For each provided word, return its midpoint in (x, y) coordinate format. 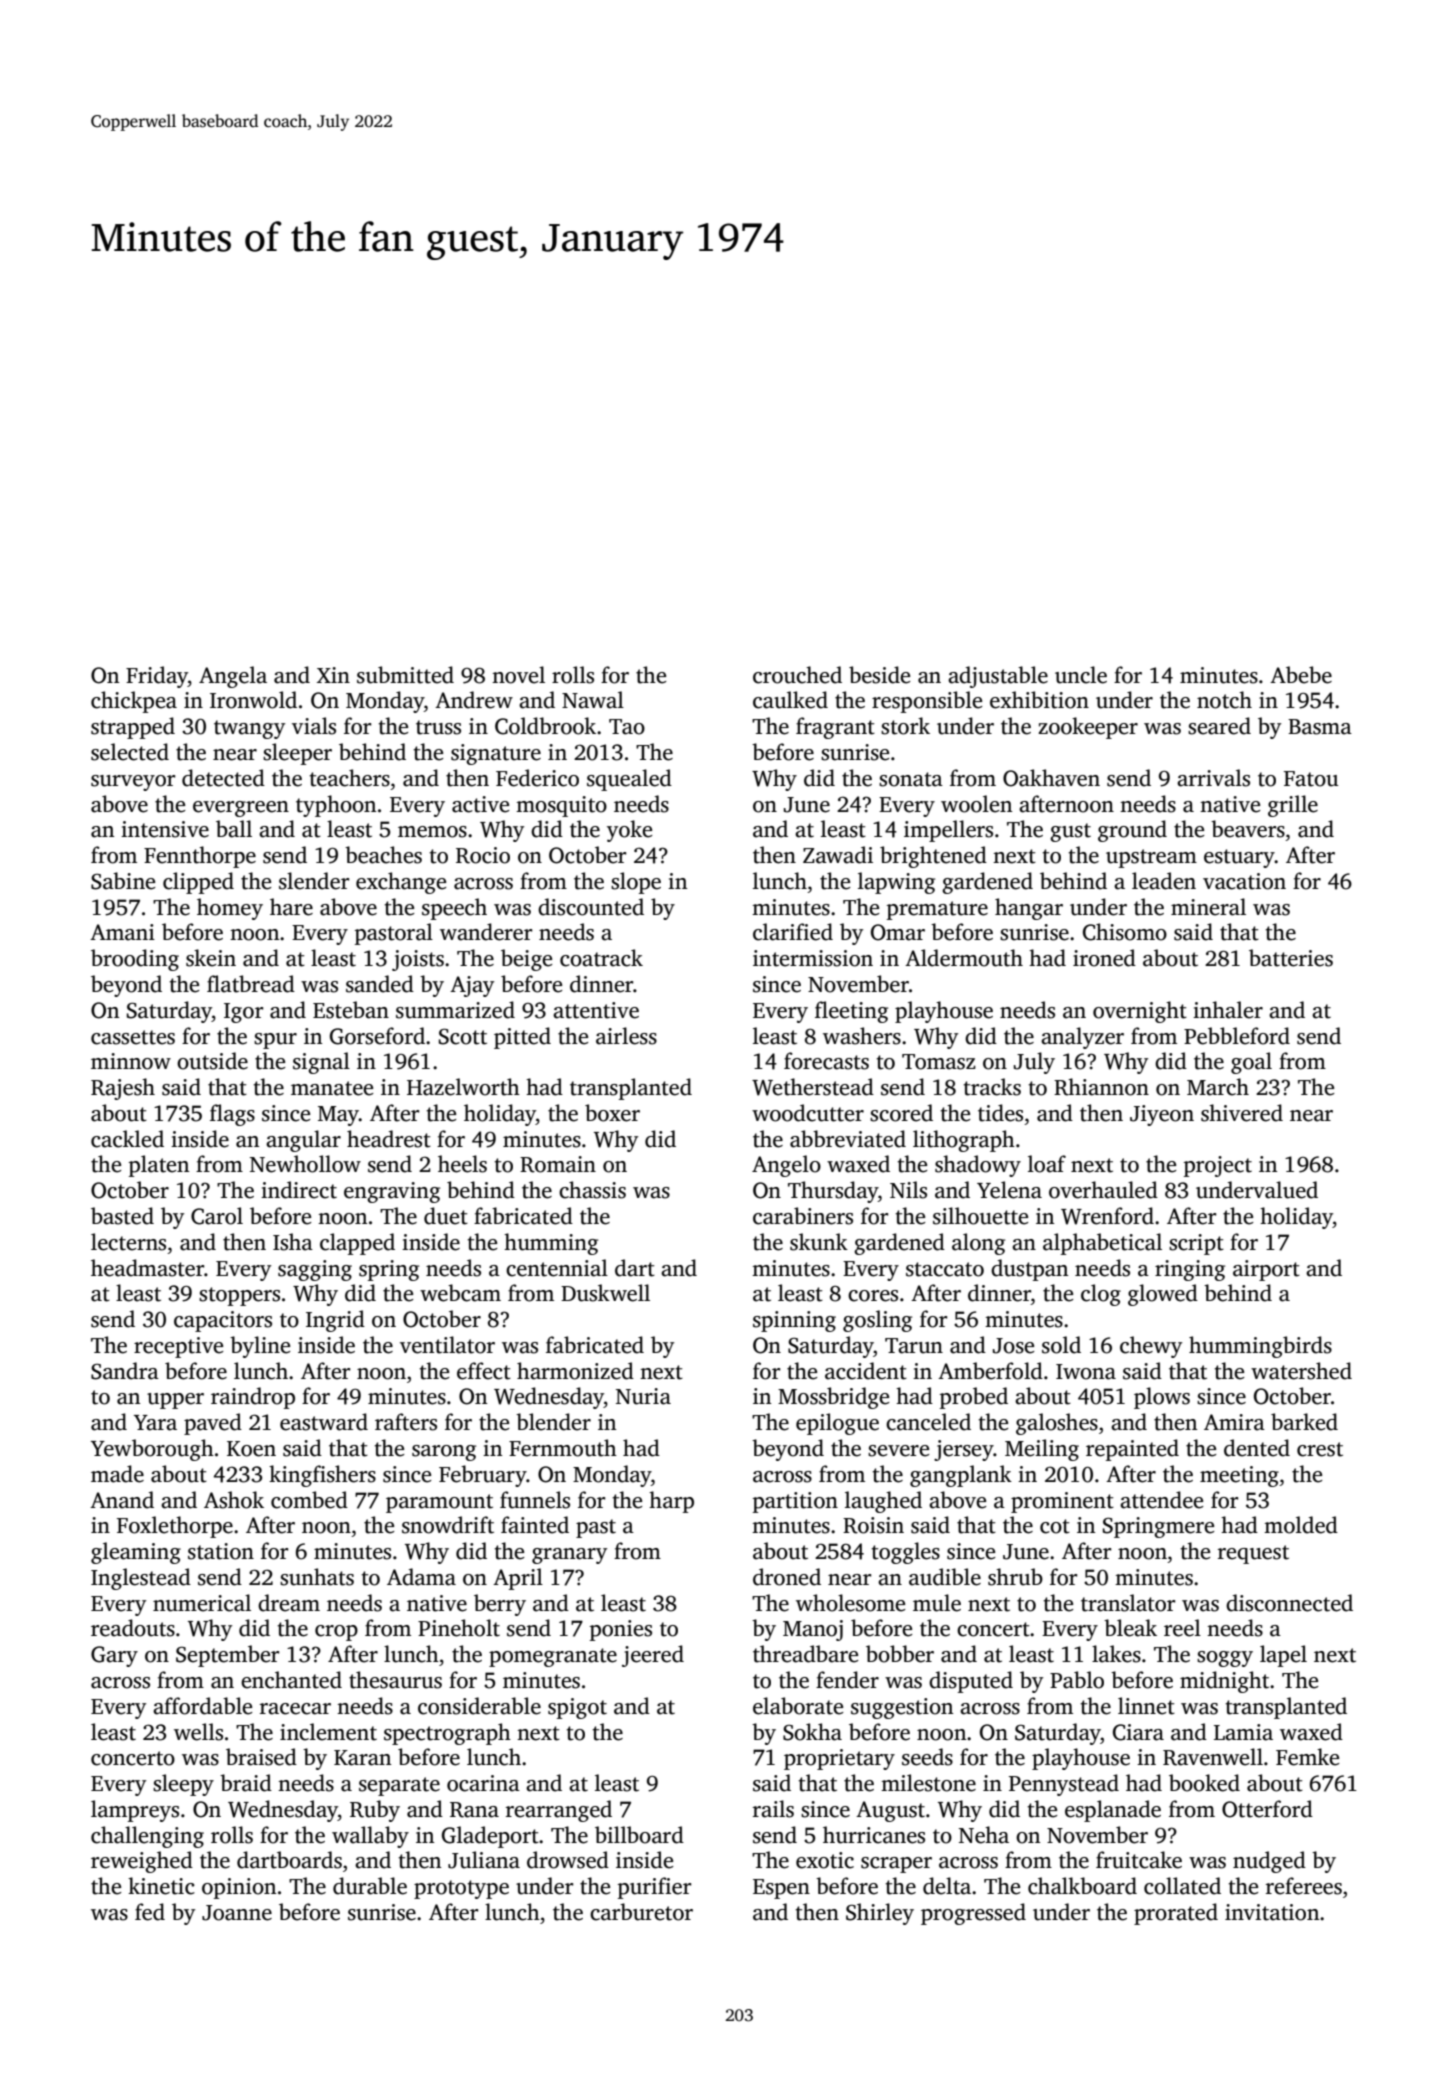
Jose (1013, 1346)
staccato (945, 1269)
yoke (629, 831)
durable (370, 1886)
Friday (157, 677)
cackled (127, 1139)
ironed (1104, 958)
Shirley (880, 1914)
